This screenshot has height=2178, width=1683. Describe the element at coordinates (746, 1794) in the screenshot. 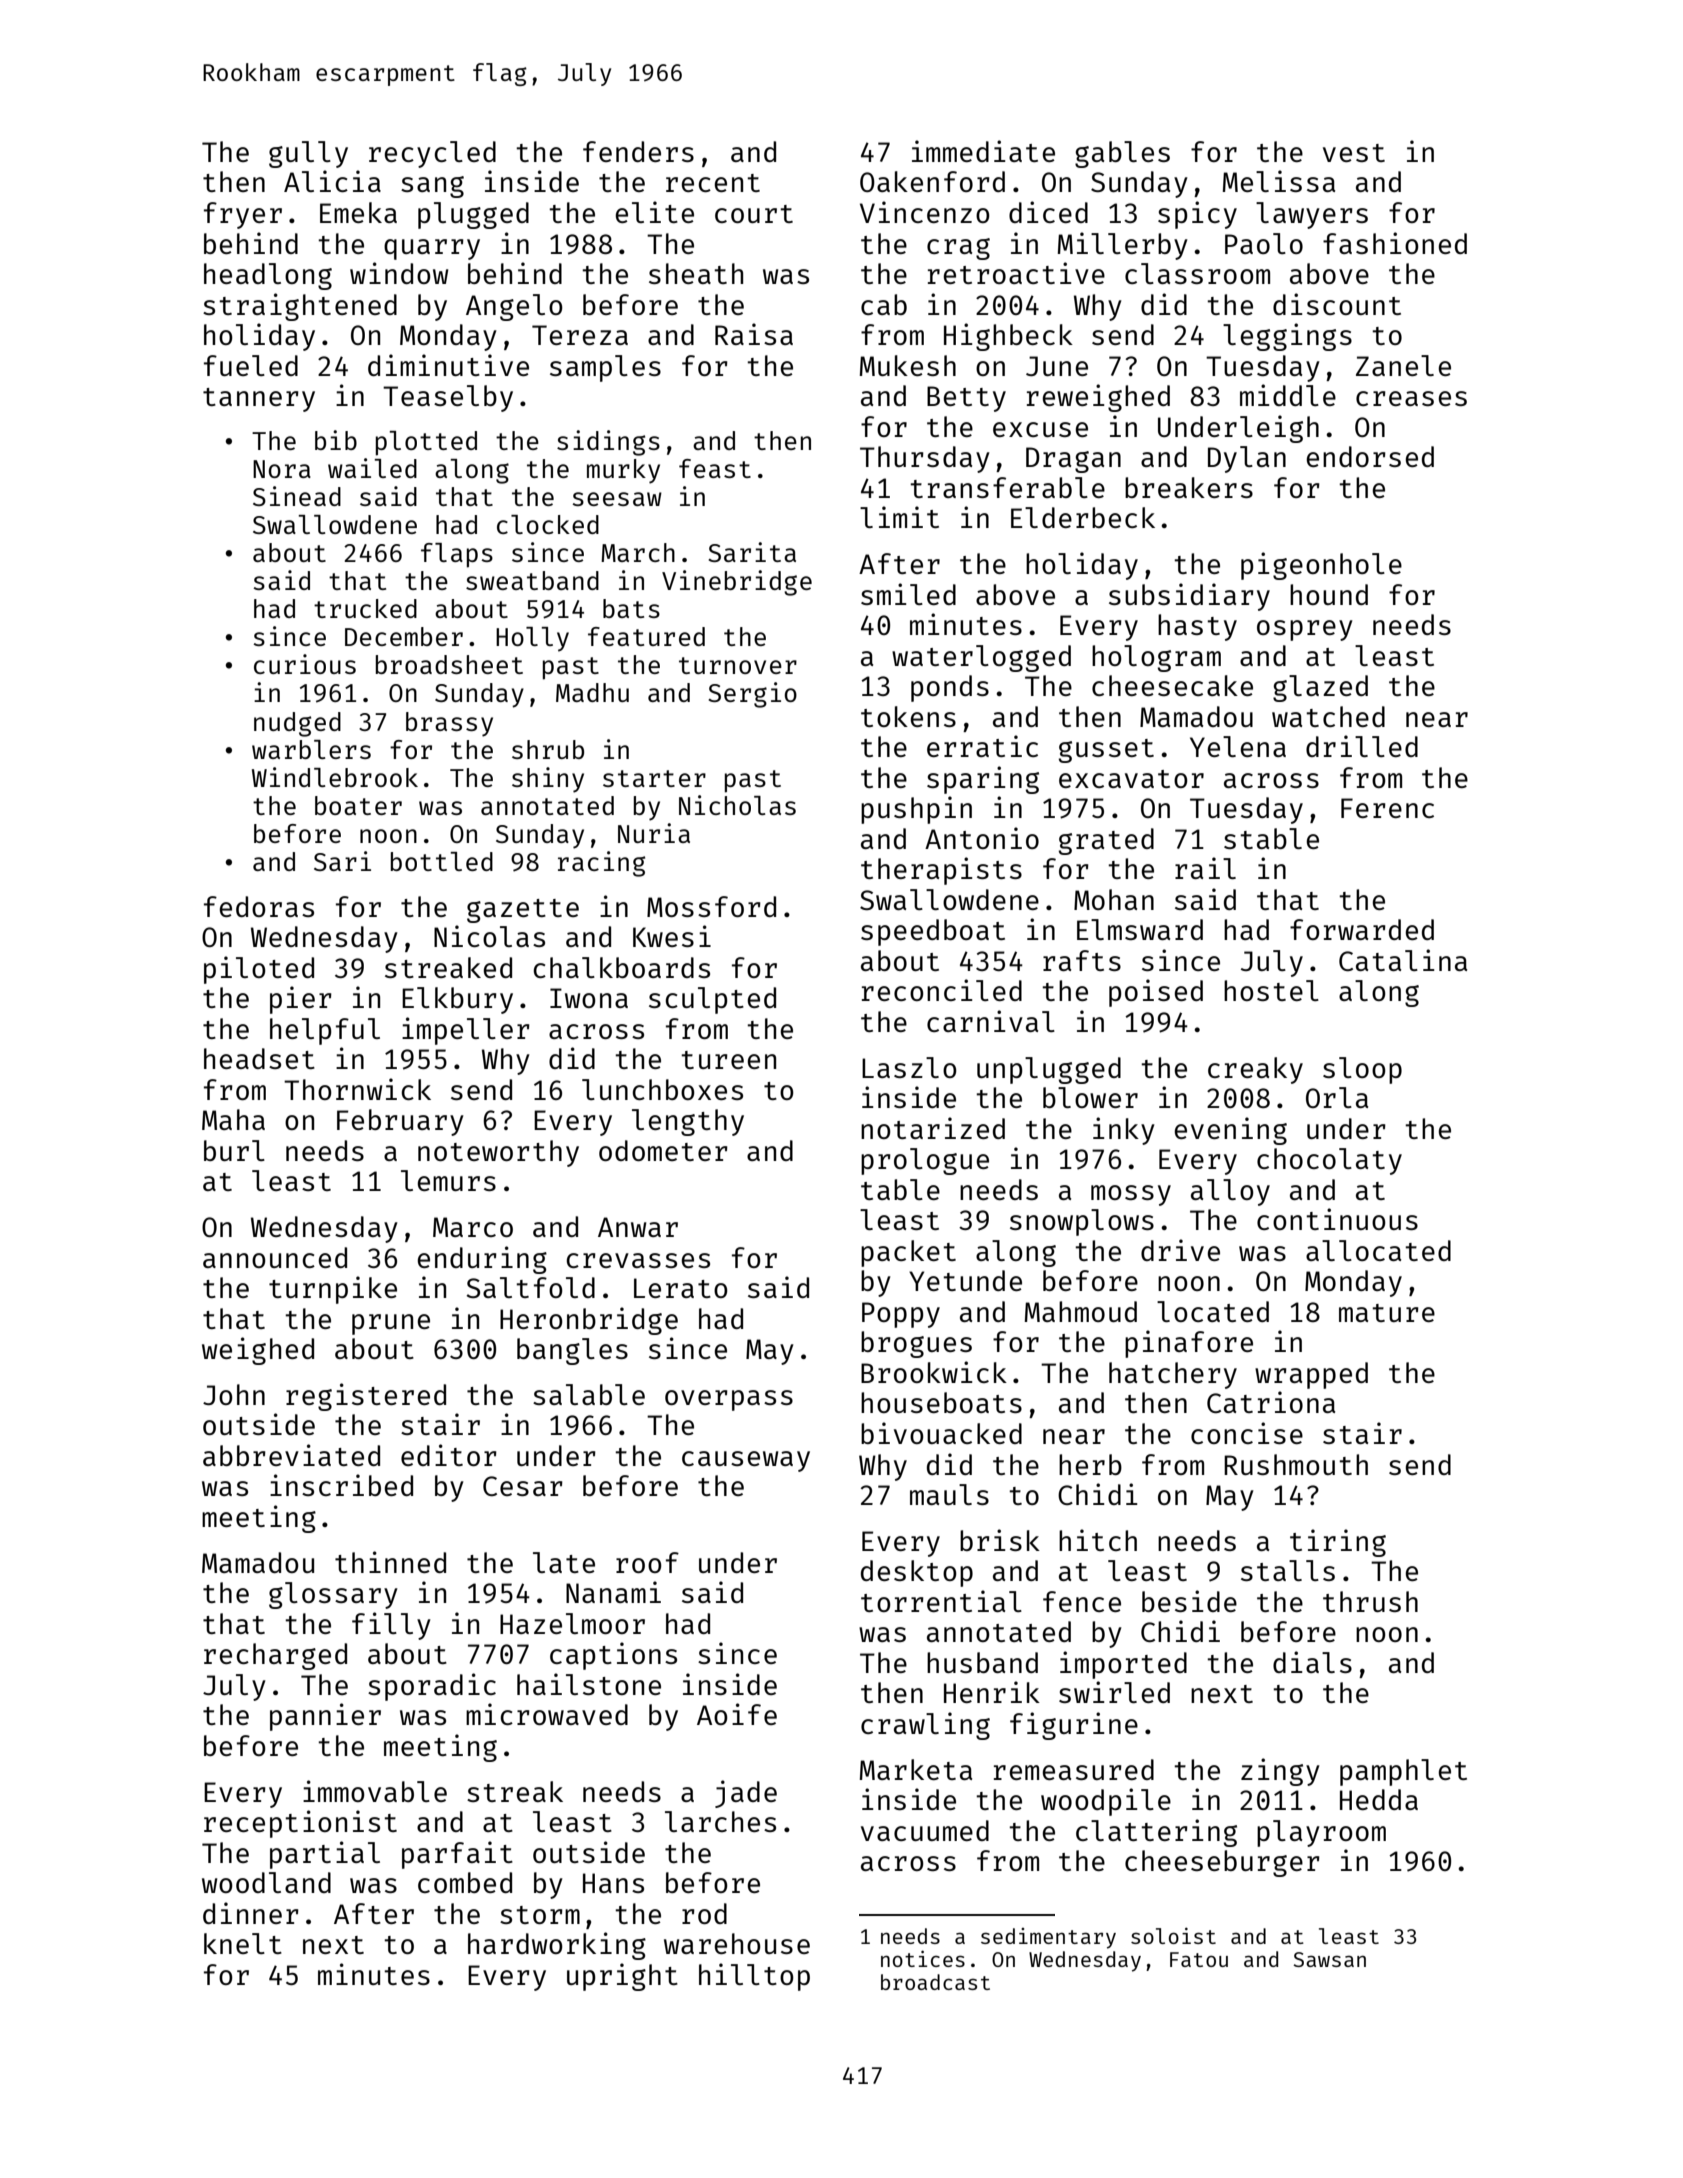

I see `jade` at that location.
